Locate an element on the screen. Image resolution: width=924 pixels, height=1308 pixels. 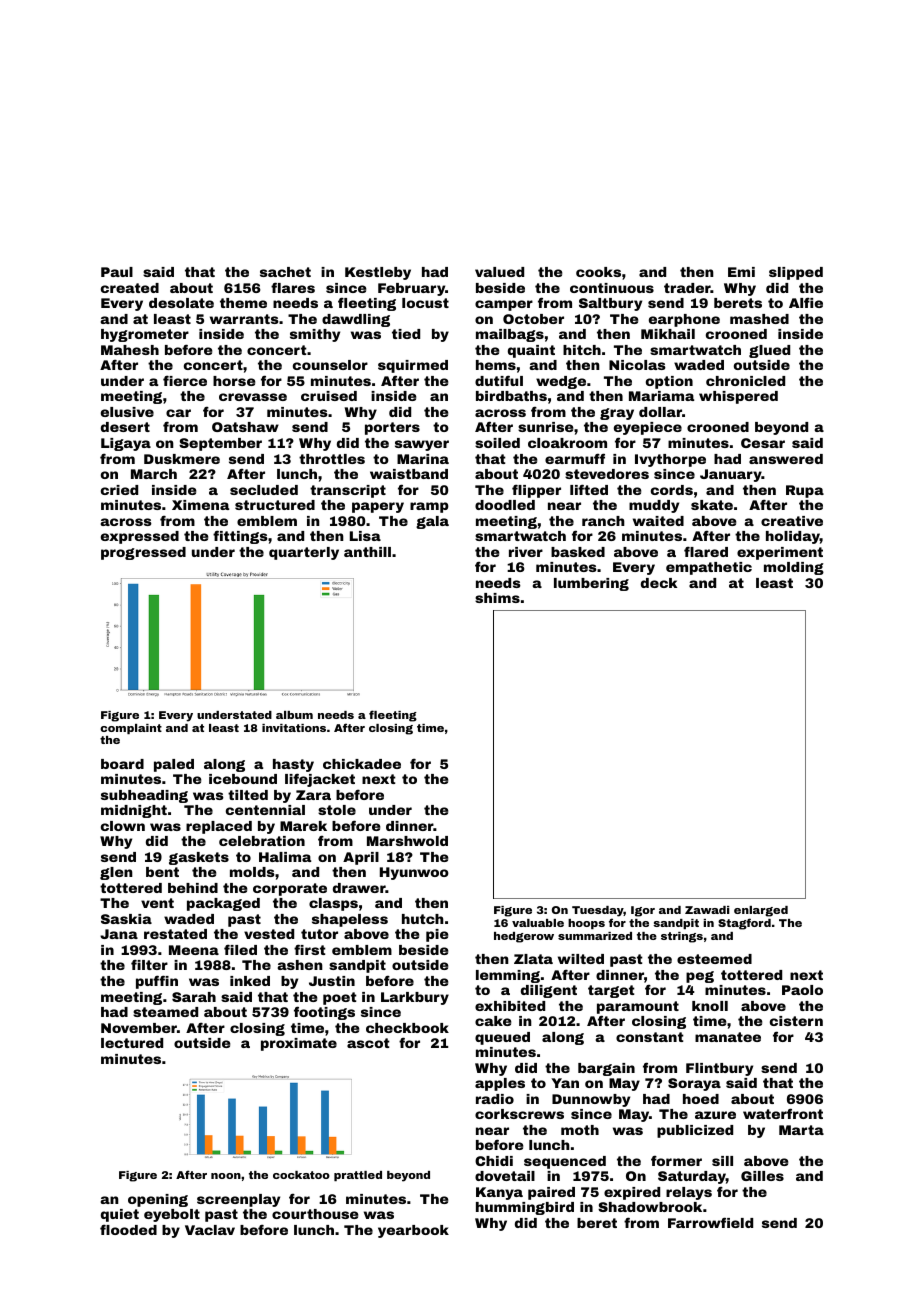
subheading is located at coordinates (144, 796).
